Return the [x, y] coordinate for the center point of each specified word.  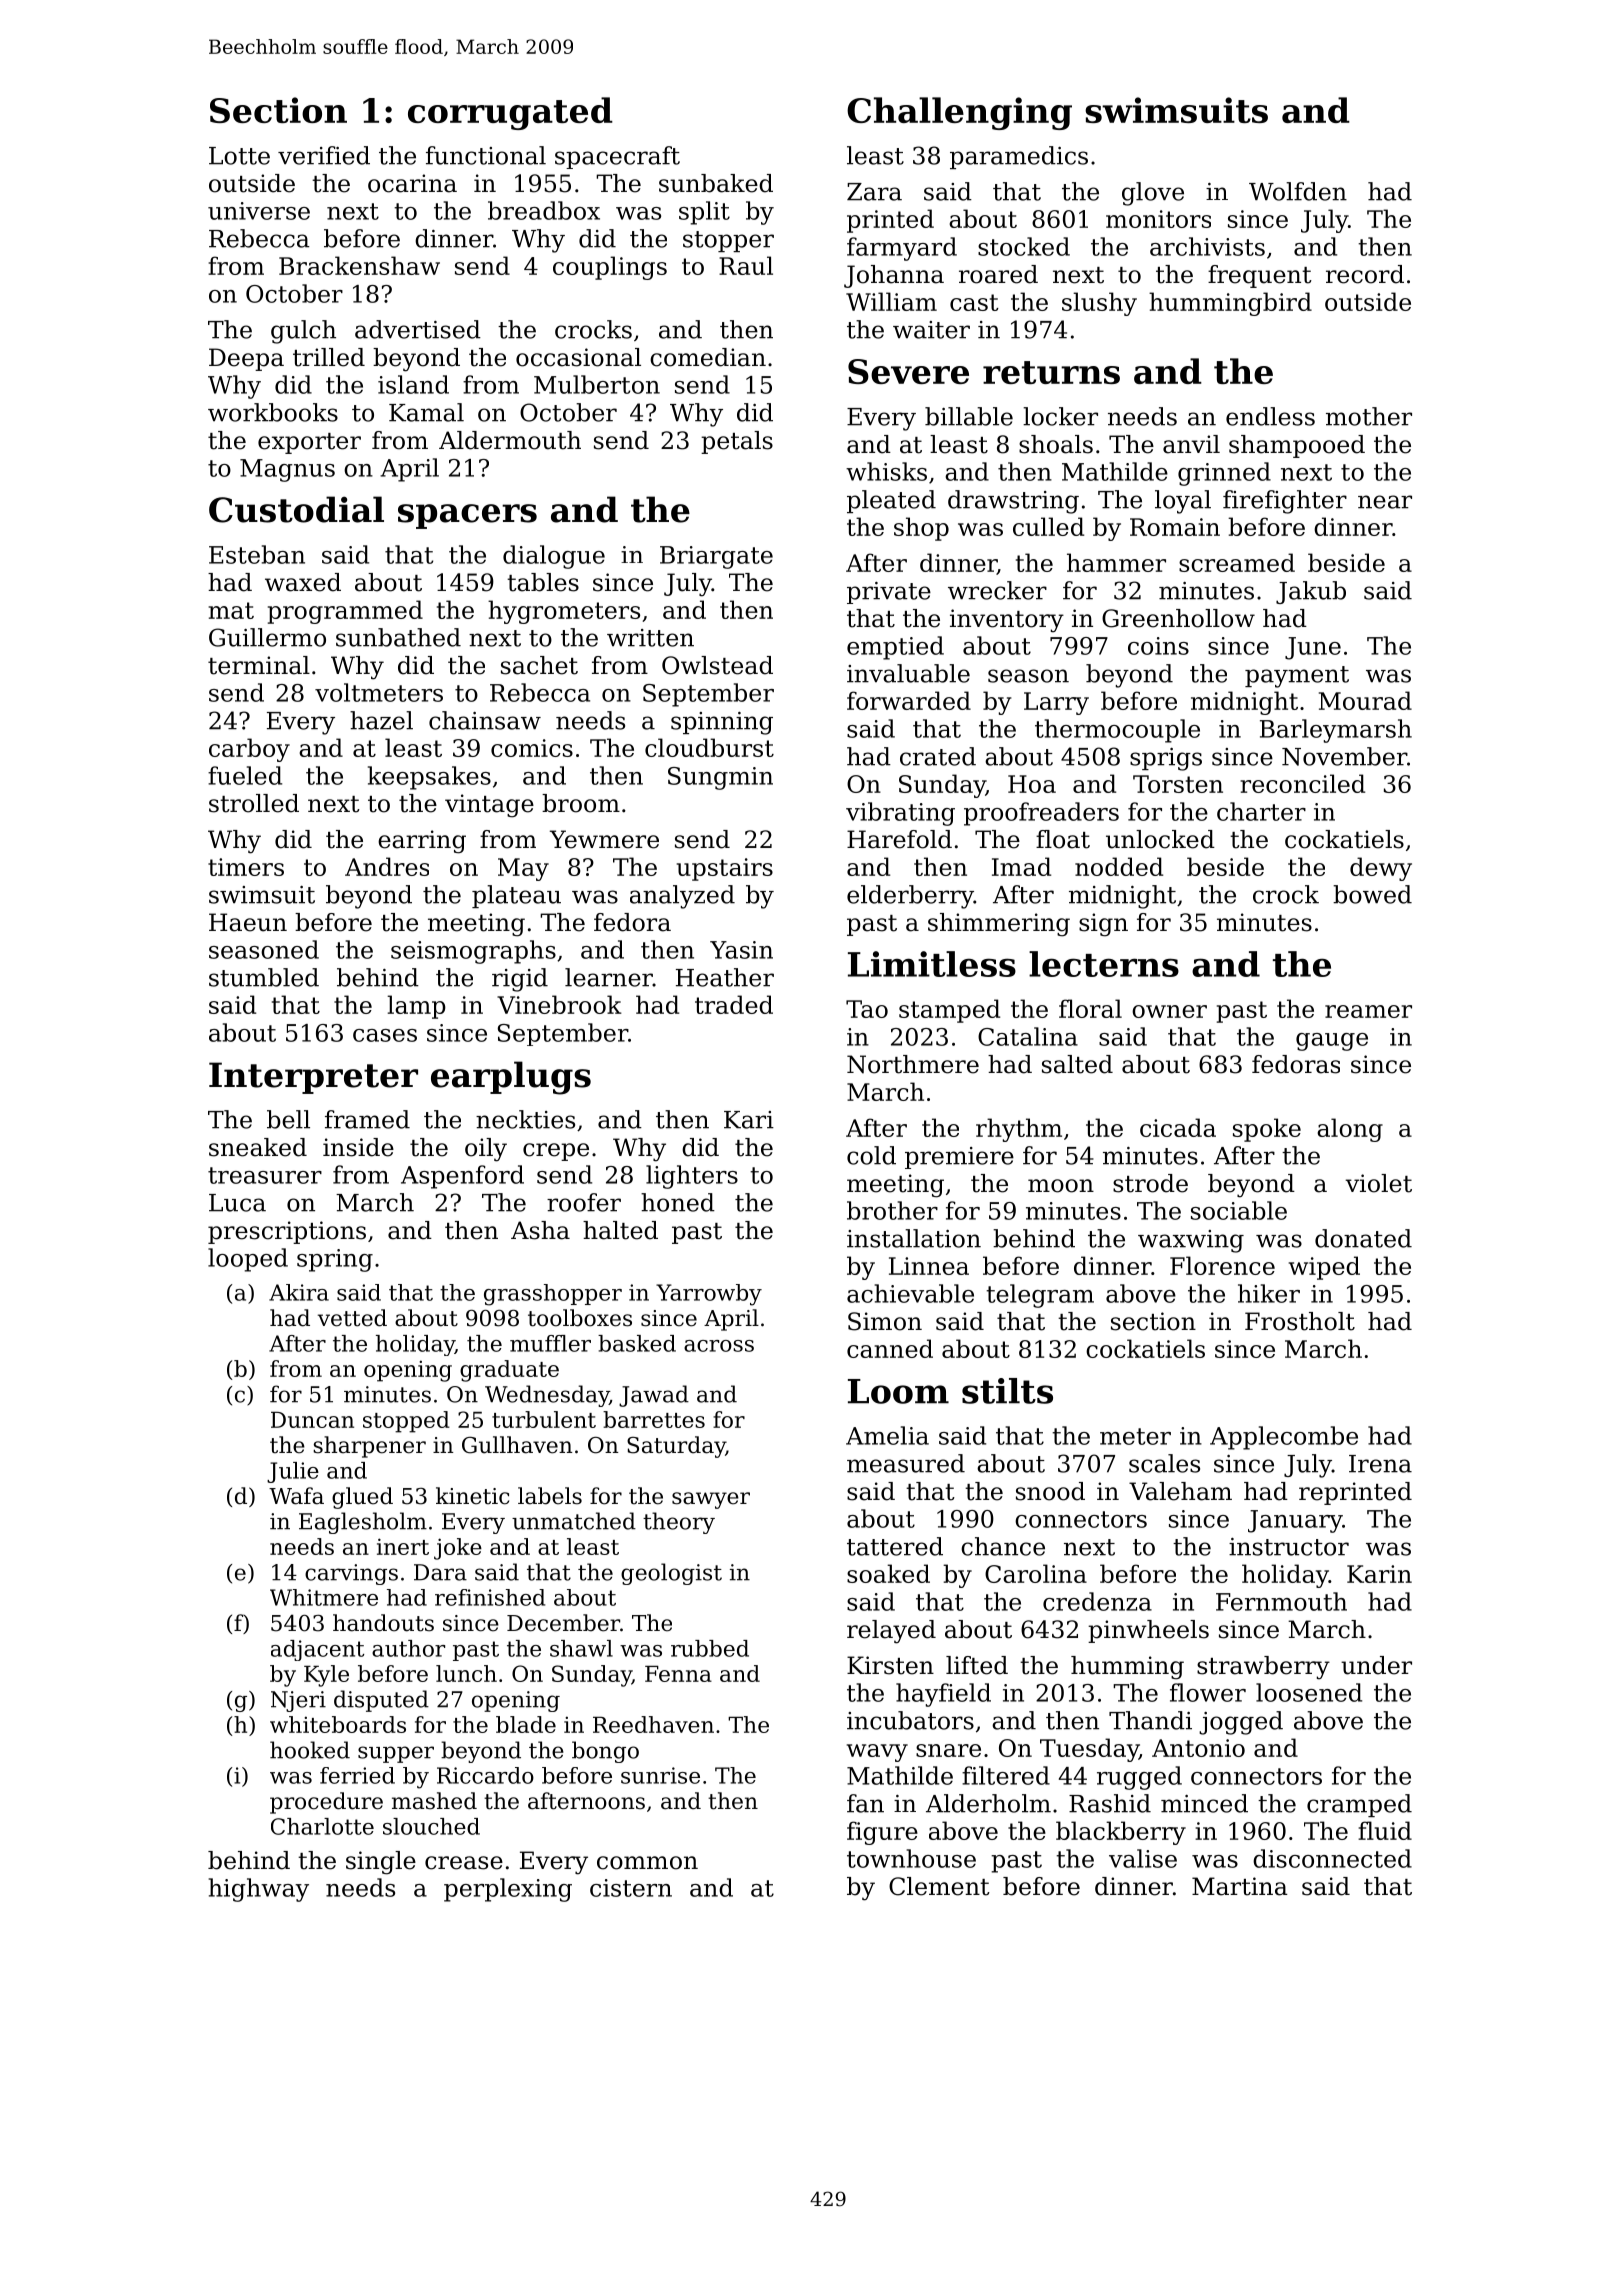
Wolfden [1298, 191]
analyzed [682, 897]
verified [324, 155]
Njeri [298, 1701]
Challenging [959, 113]
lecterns [1104, 964]
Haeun [248, 922]
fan [865, 1803]
